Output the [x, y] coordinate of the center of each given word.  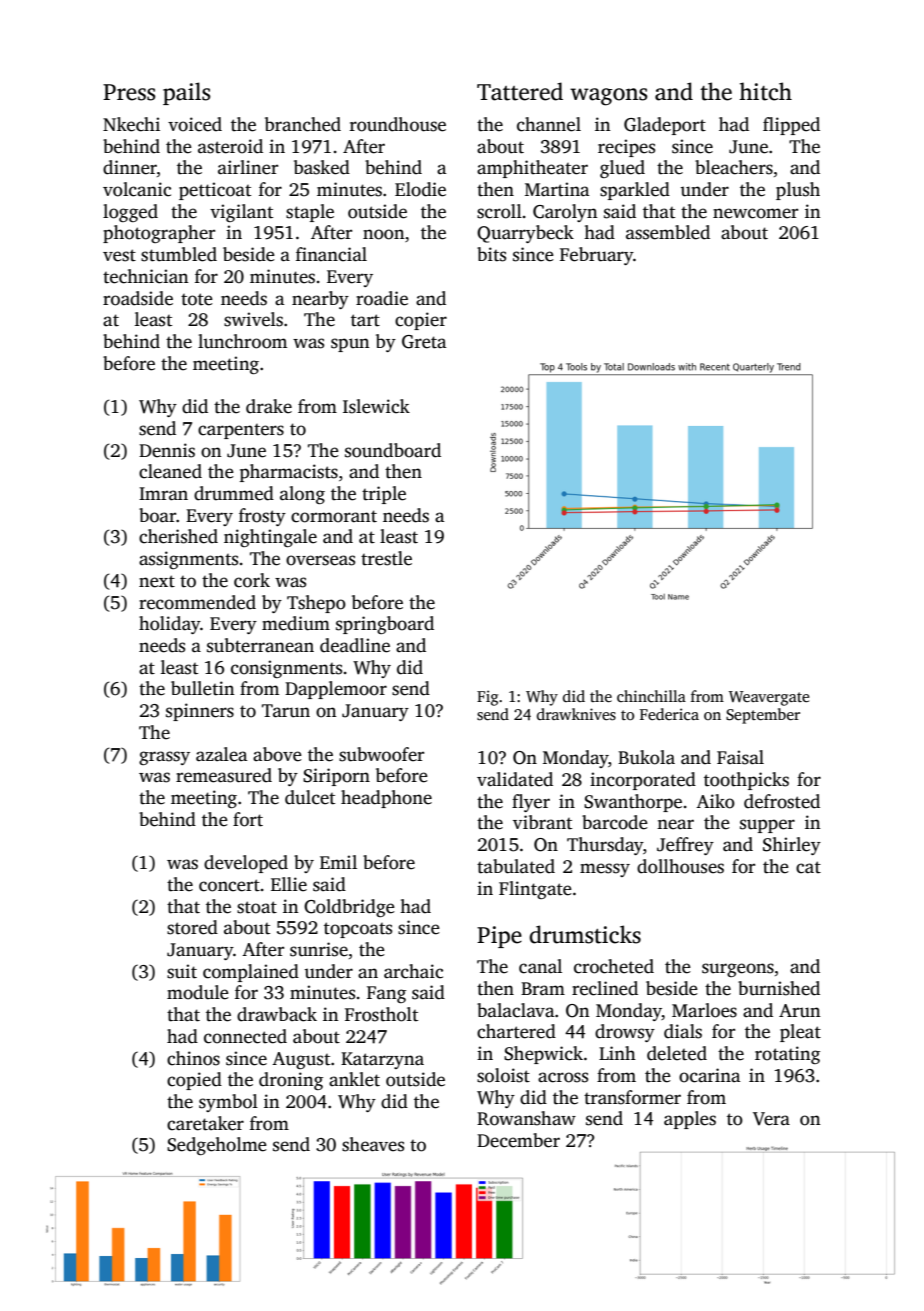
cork [252, 580]
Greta [424, 342]
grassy [164, 758]
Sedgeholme [217, 1146]
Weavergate [769, 698]
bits [491, 254]
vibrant [542, 822]
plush [798, 191]
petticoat [215, 191]
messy [605, 870]
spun [350, 345]
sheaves [373, 1144]
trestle [386, 558]
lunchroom [242, 341]
